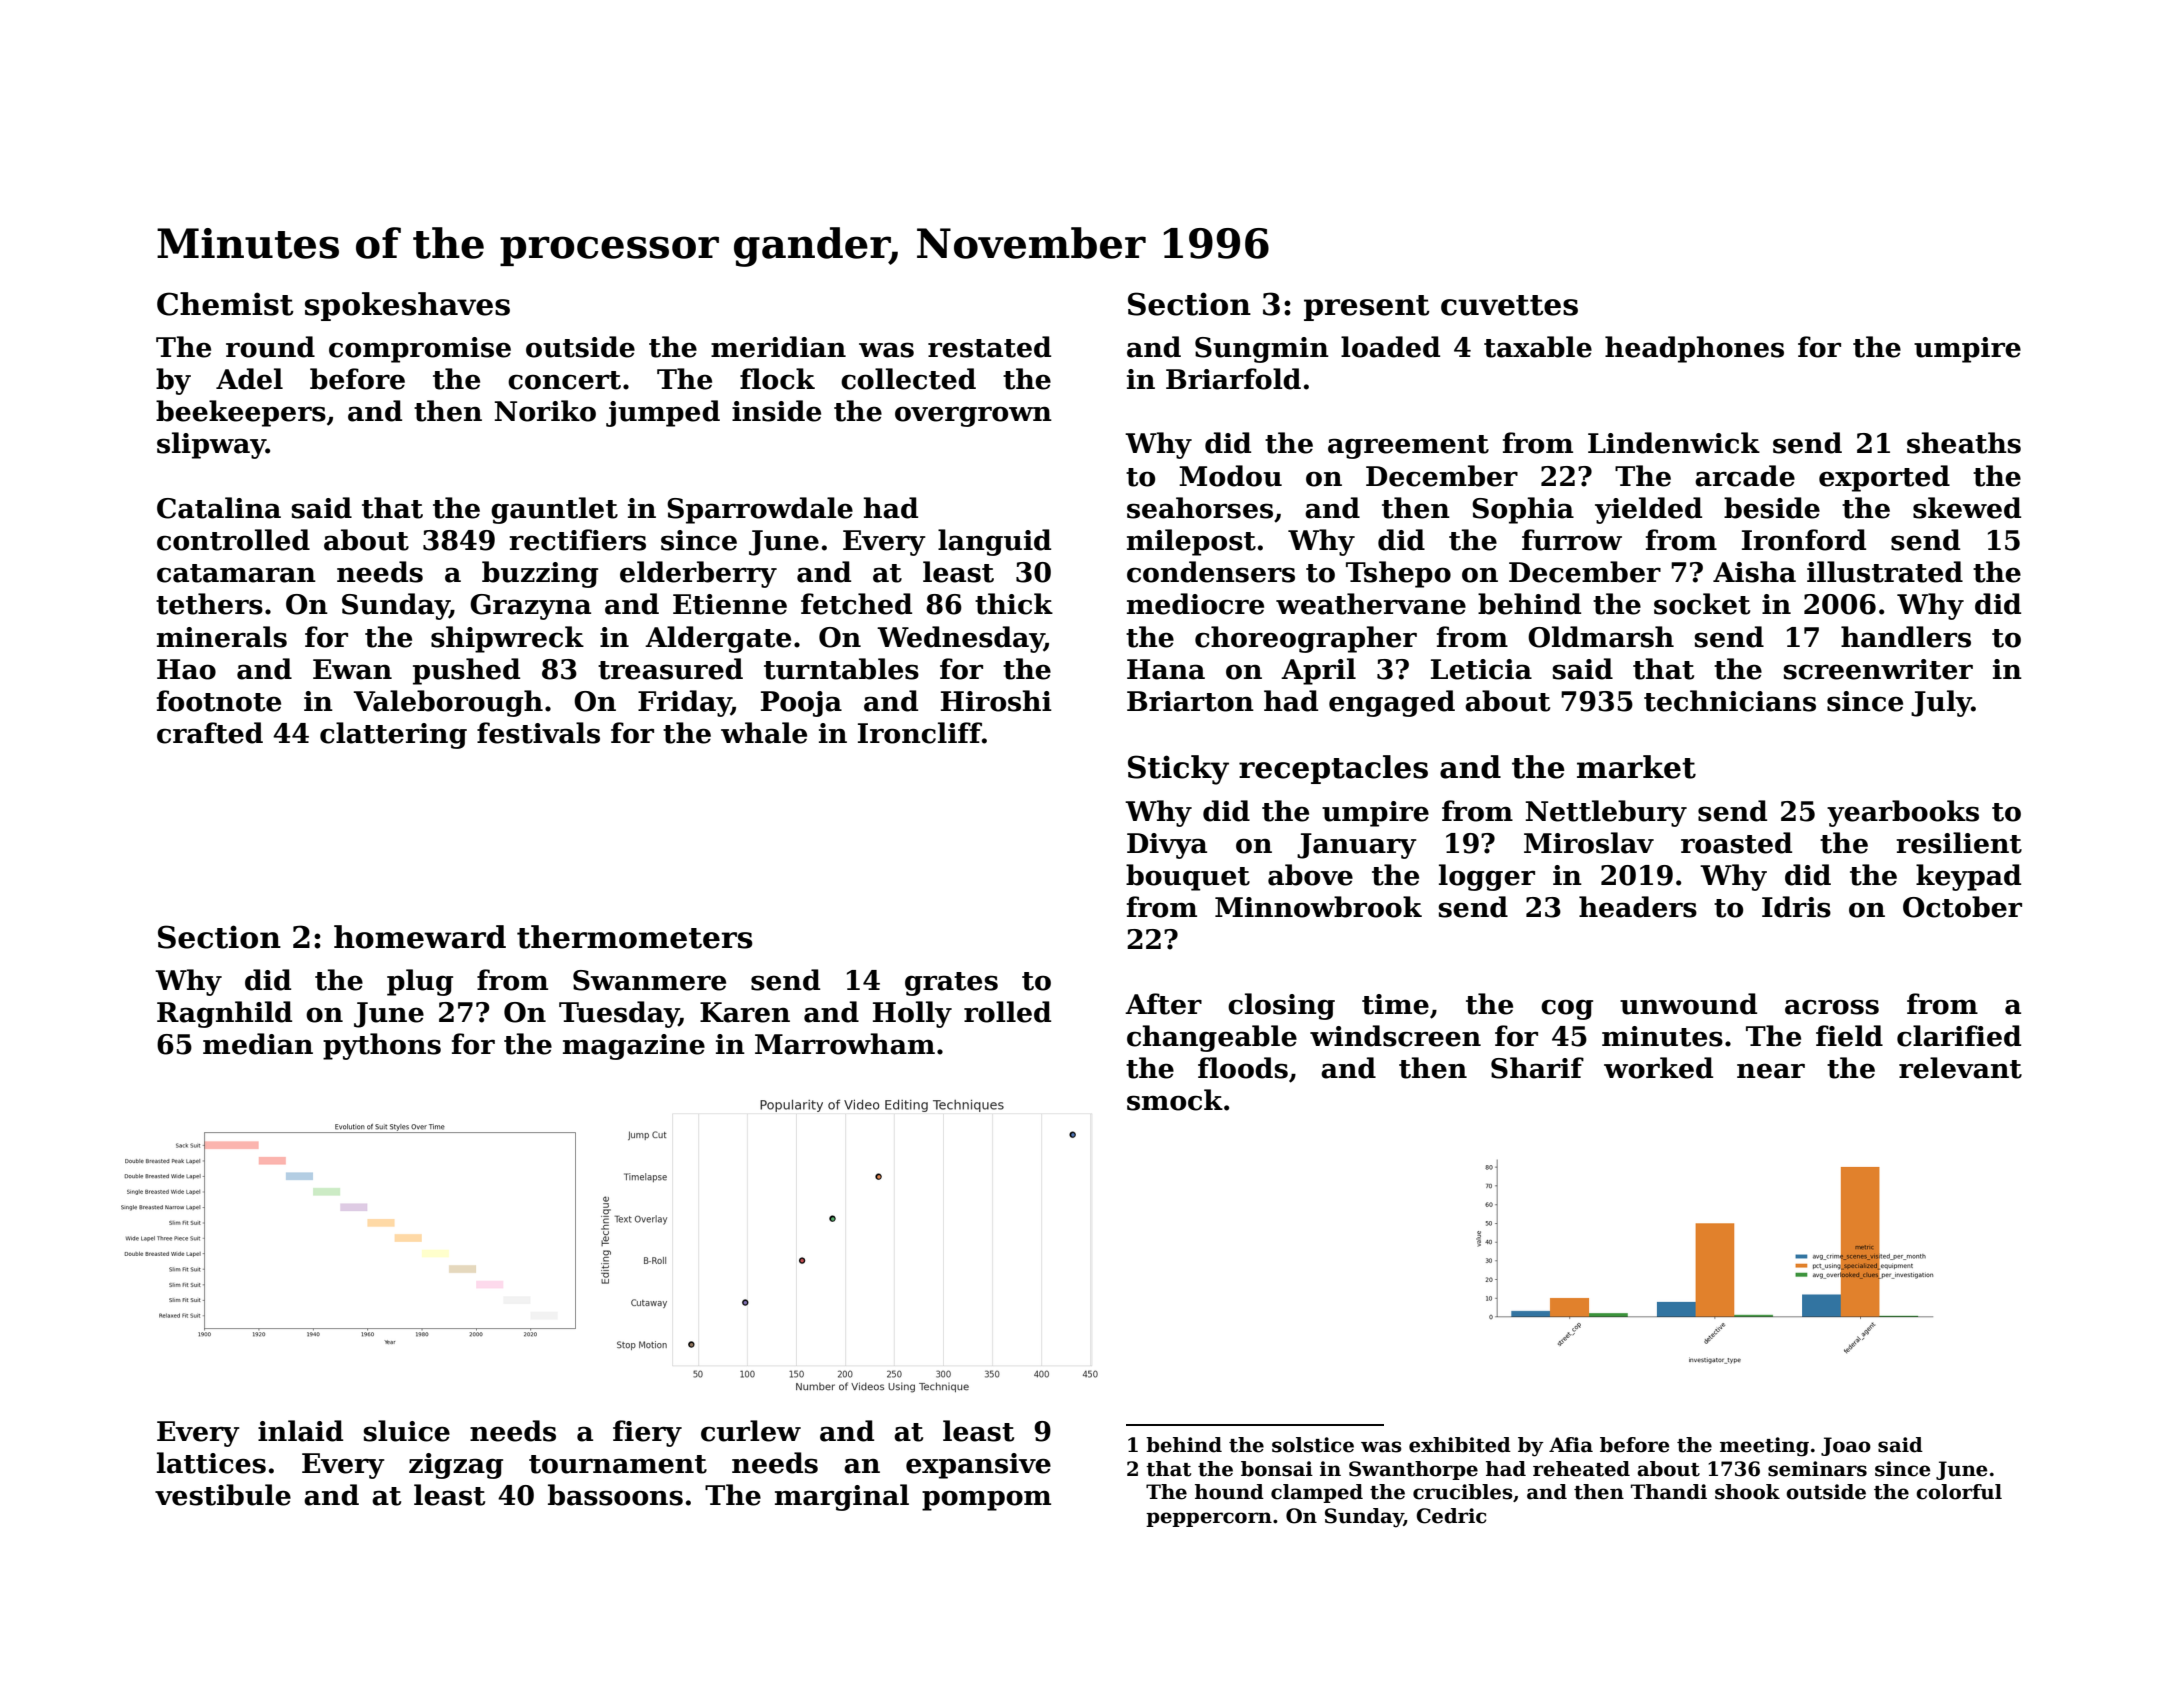 The width and height of the screenshot is (2178, 1683). What do you see at coordinates (1804, 540) in the screenshot?
I see `Ironford` at bounding box center [1804, 540].
